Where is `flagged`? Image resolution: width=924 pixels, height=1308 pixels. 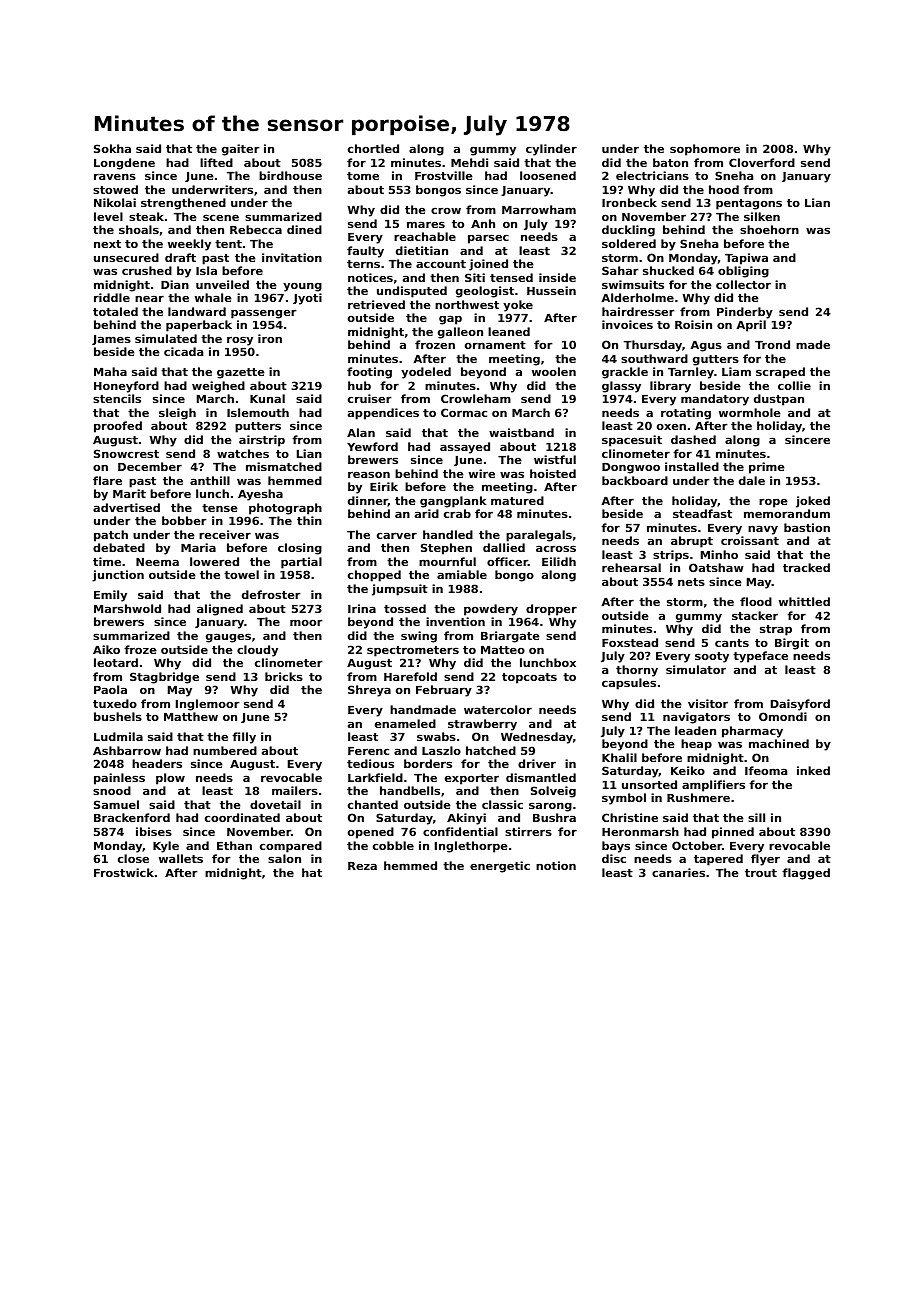 flagged is located at coordinates (806, 874).
